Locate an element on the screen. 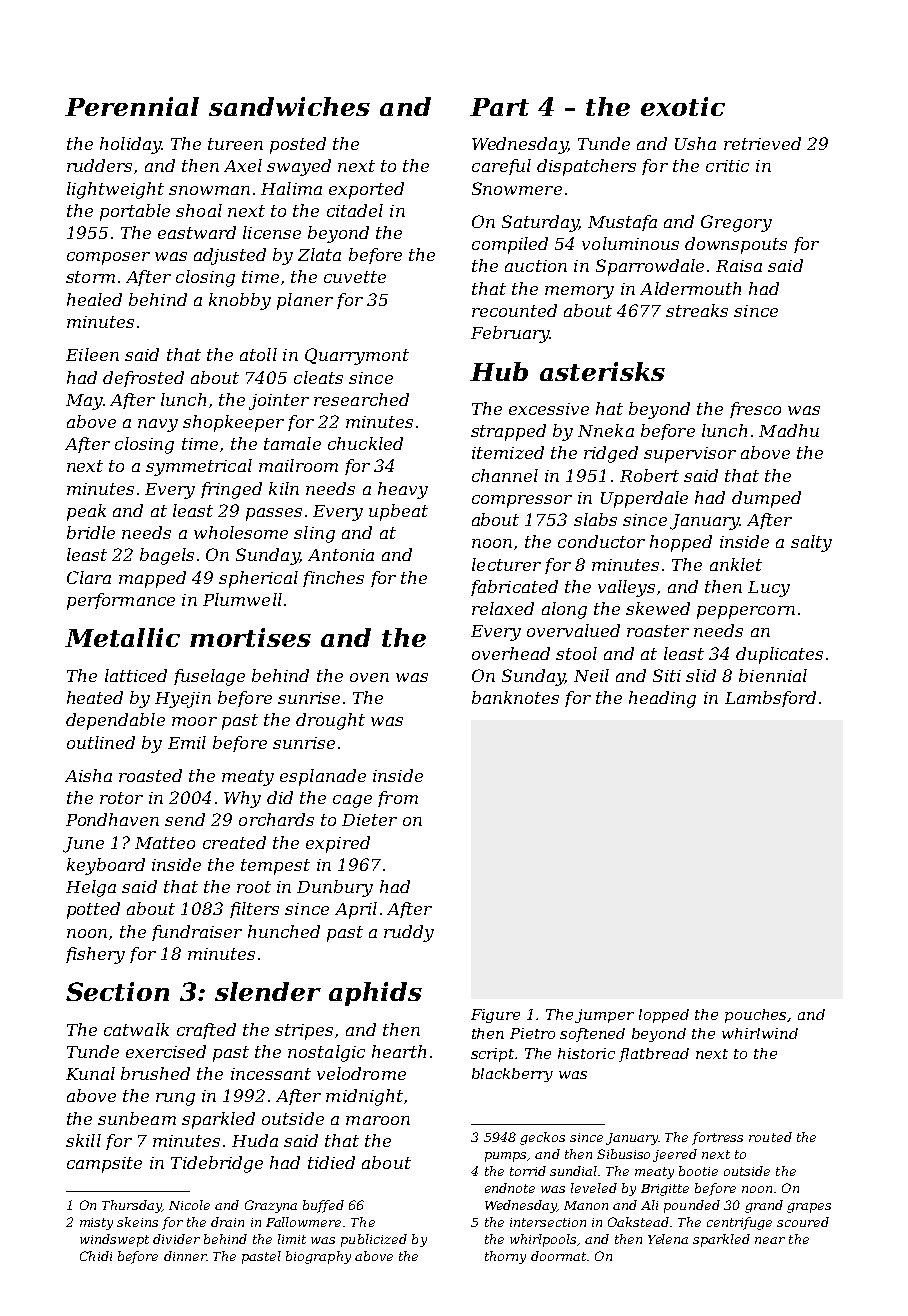 Image resolution: width=908 pixels, height=1316 pixels. latticed is located at coordinates (136, 675).
